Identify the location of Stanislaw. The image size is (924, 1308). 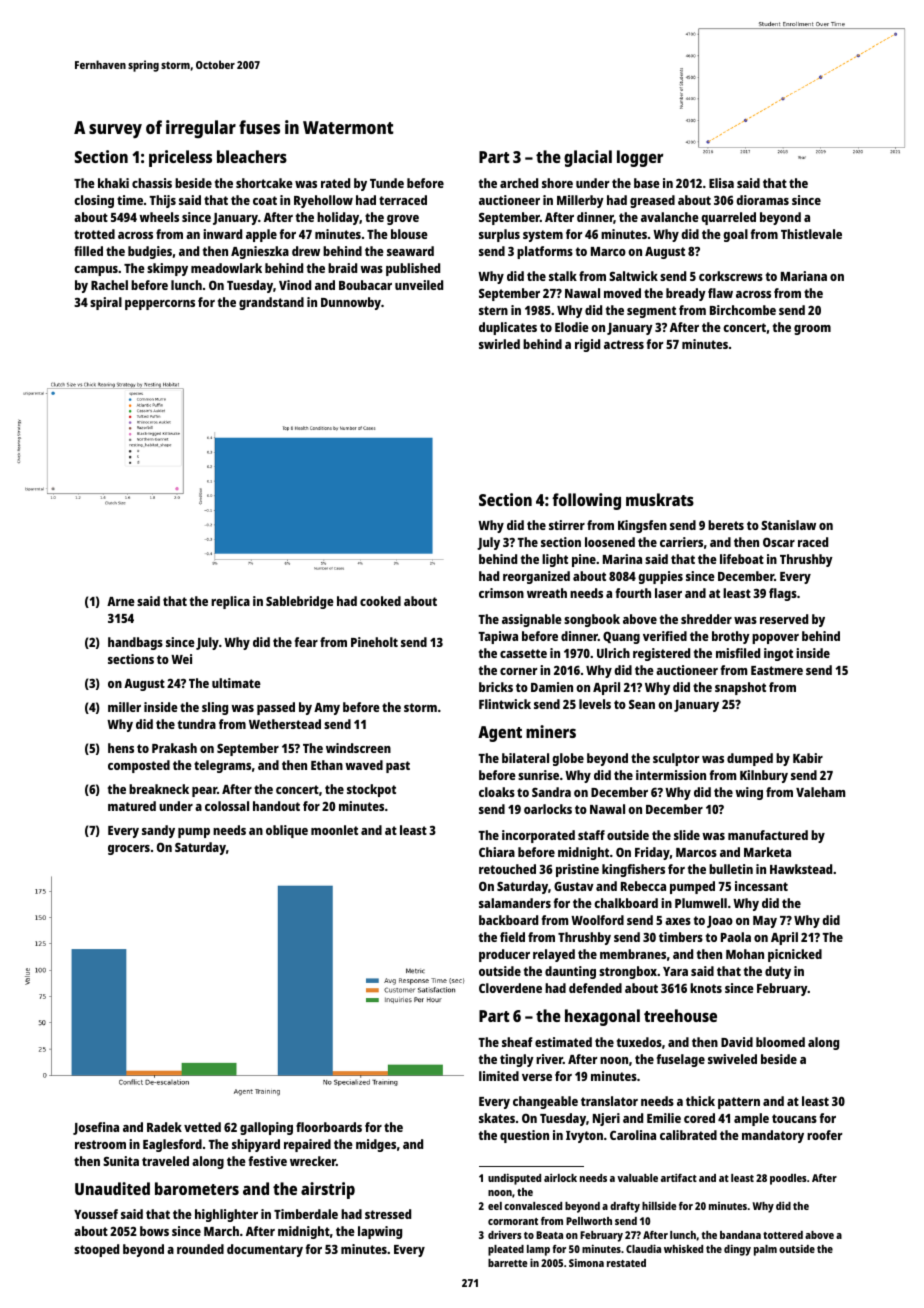
(788, 525).
